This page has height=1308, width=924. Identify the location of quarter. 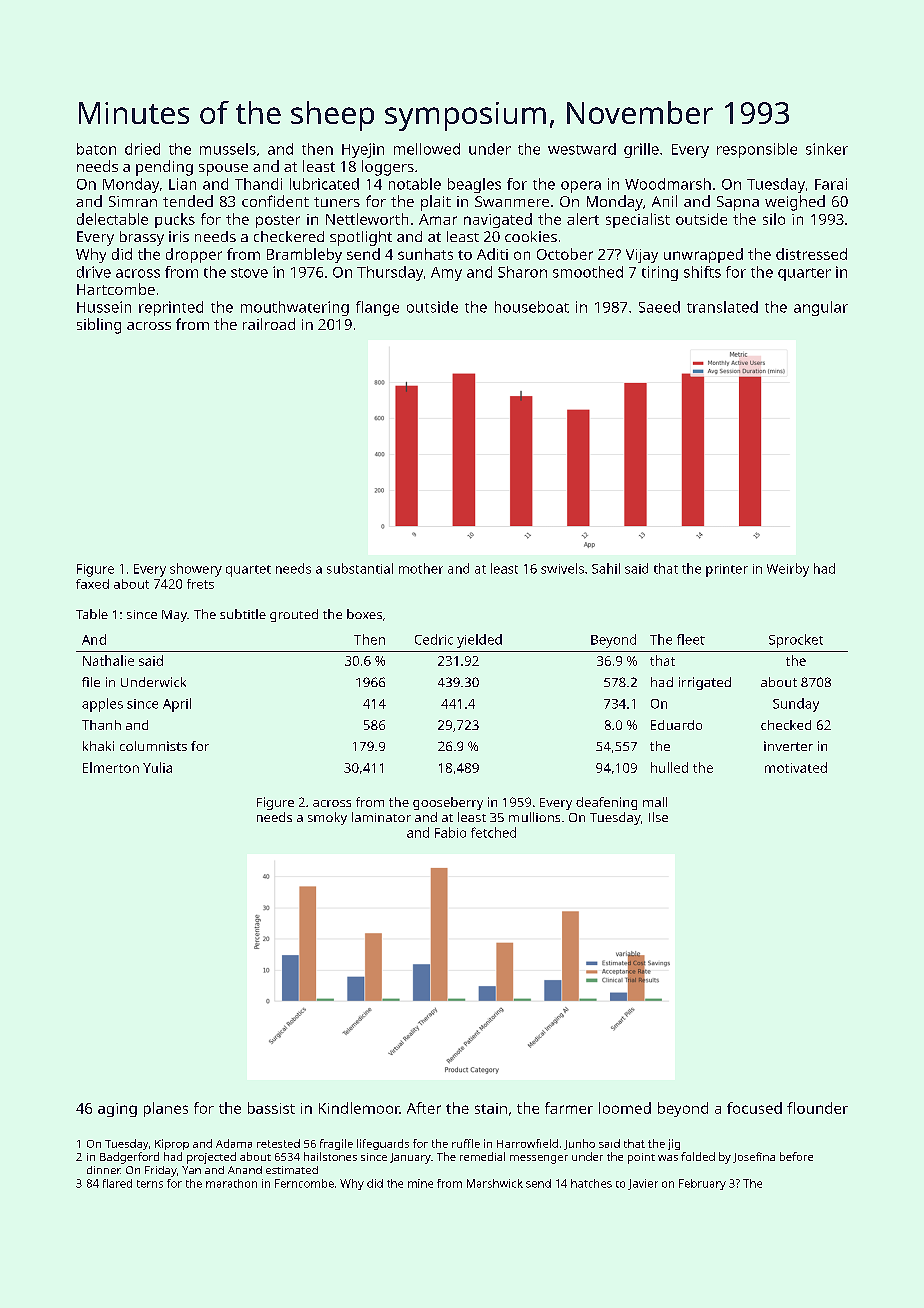
(804, 274).
